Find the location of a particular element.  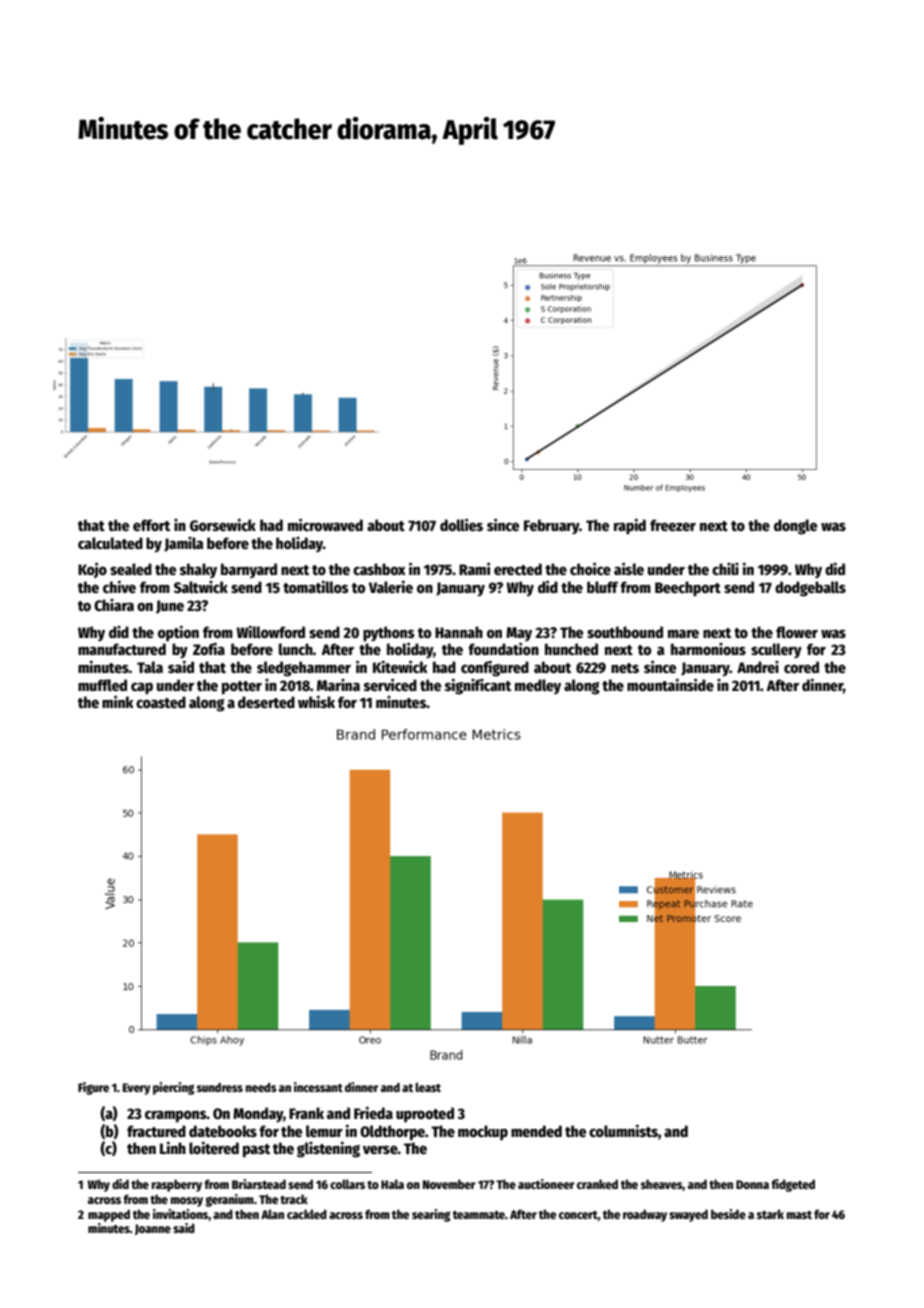

whisk is located at coordinates (316, 701).
